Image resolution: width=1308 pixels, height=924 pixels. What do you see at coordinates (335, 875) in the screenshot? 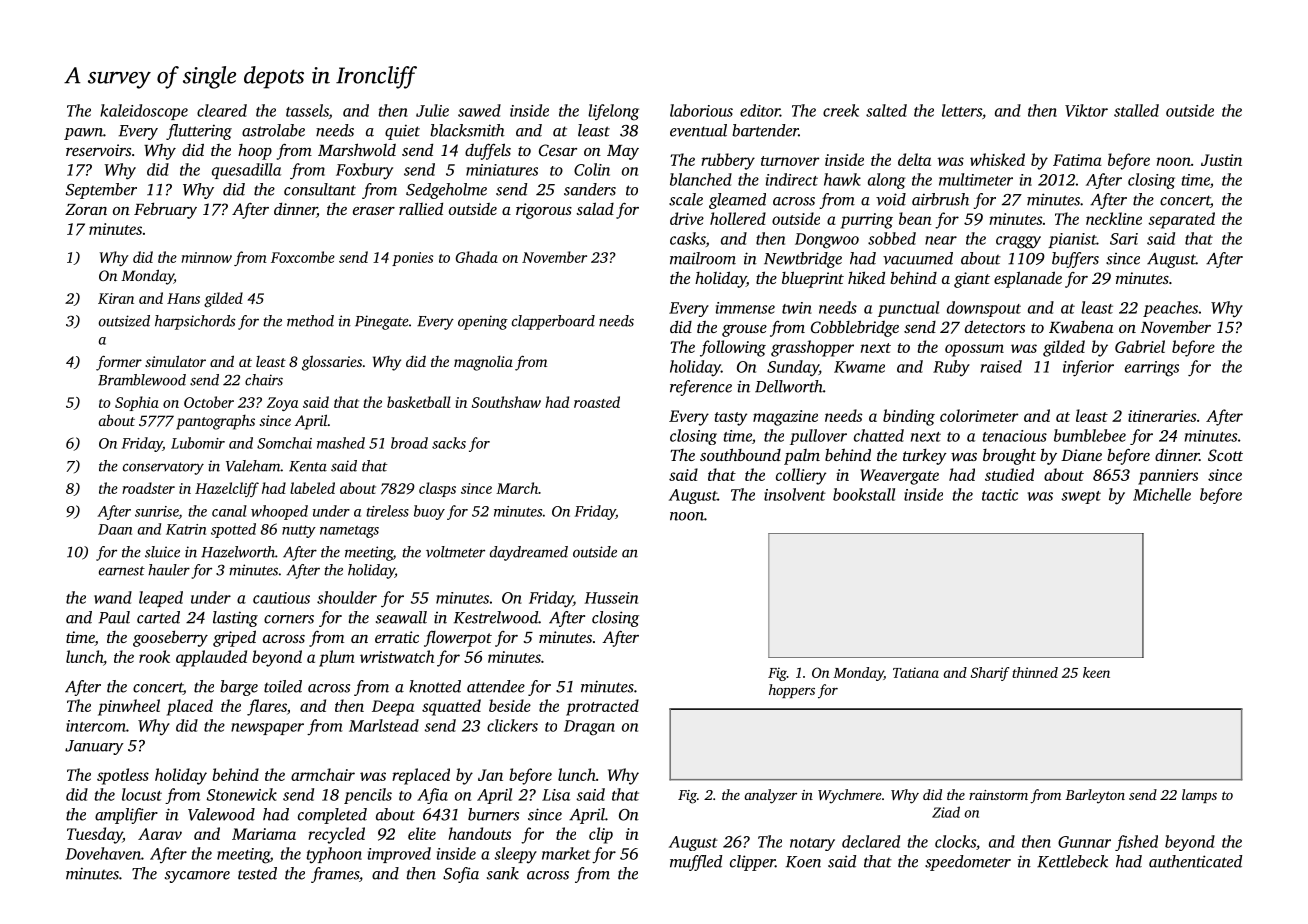
I see `frames` at bounding box center [335, 875].
